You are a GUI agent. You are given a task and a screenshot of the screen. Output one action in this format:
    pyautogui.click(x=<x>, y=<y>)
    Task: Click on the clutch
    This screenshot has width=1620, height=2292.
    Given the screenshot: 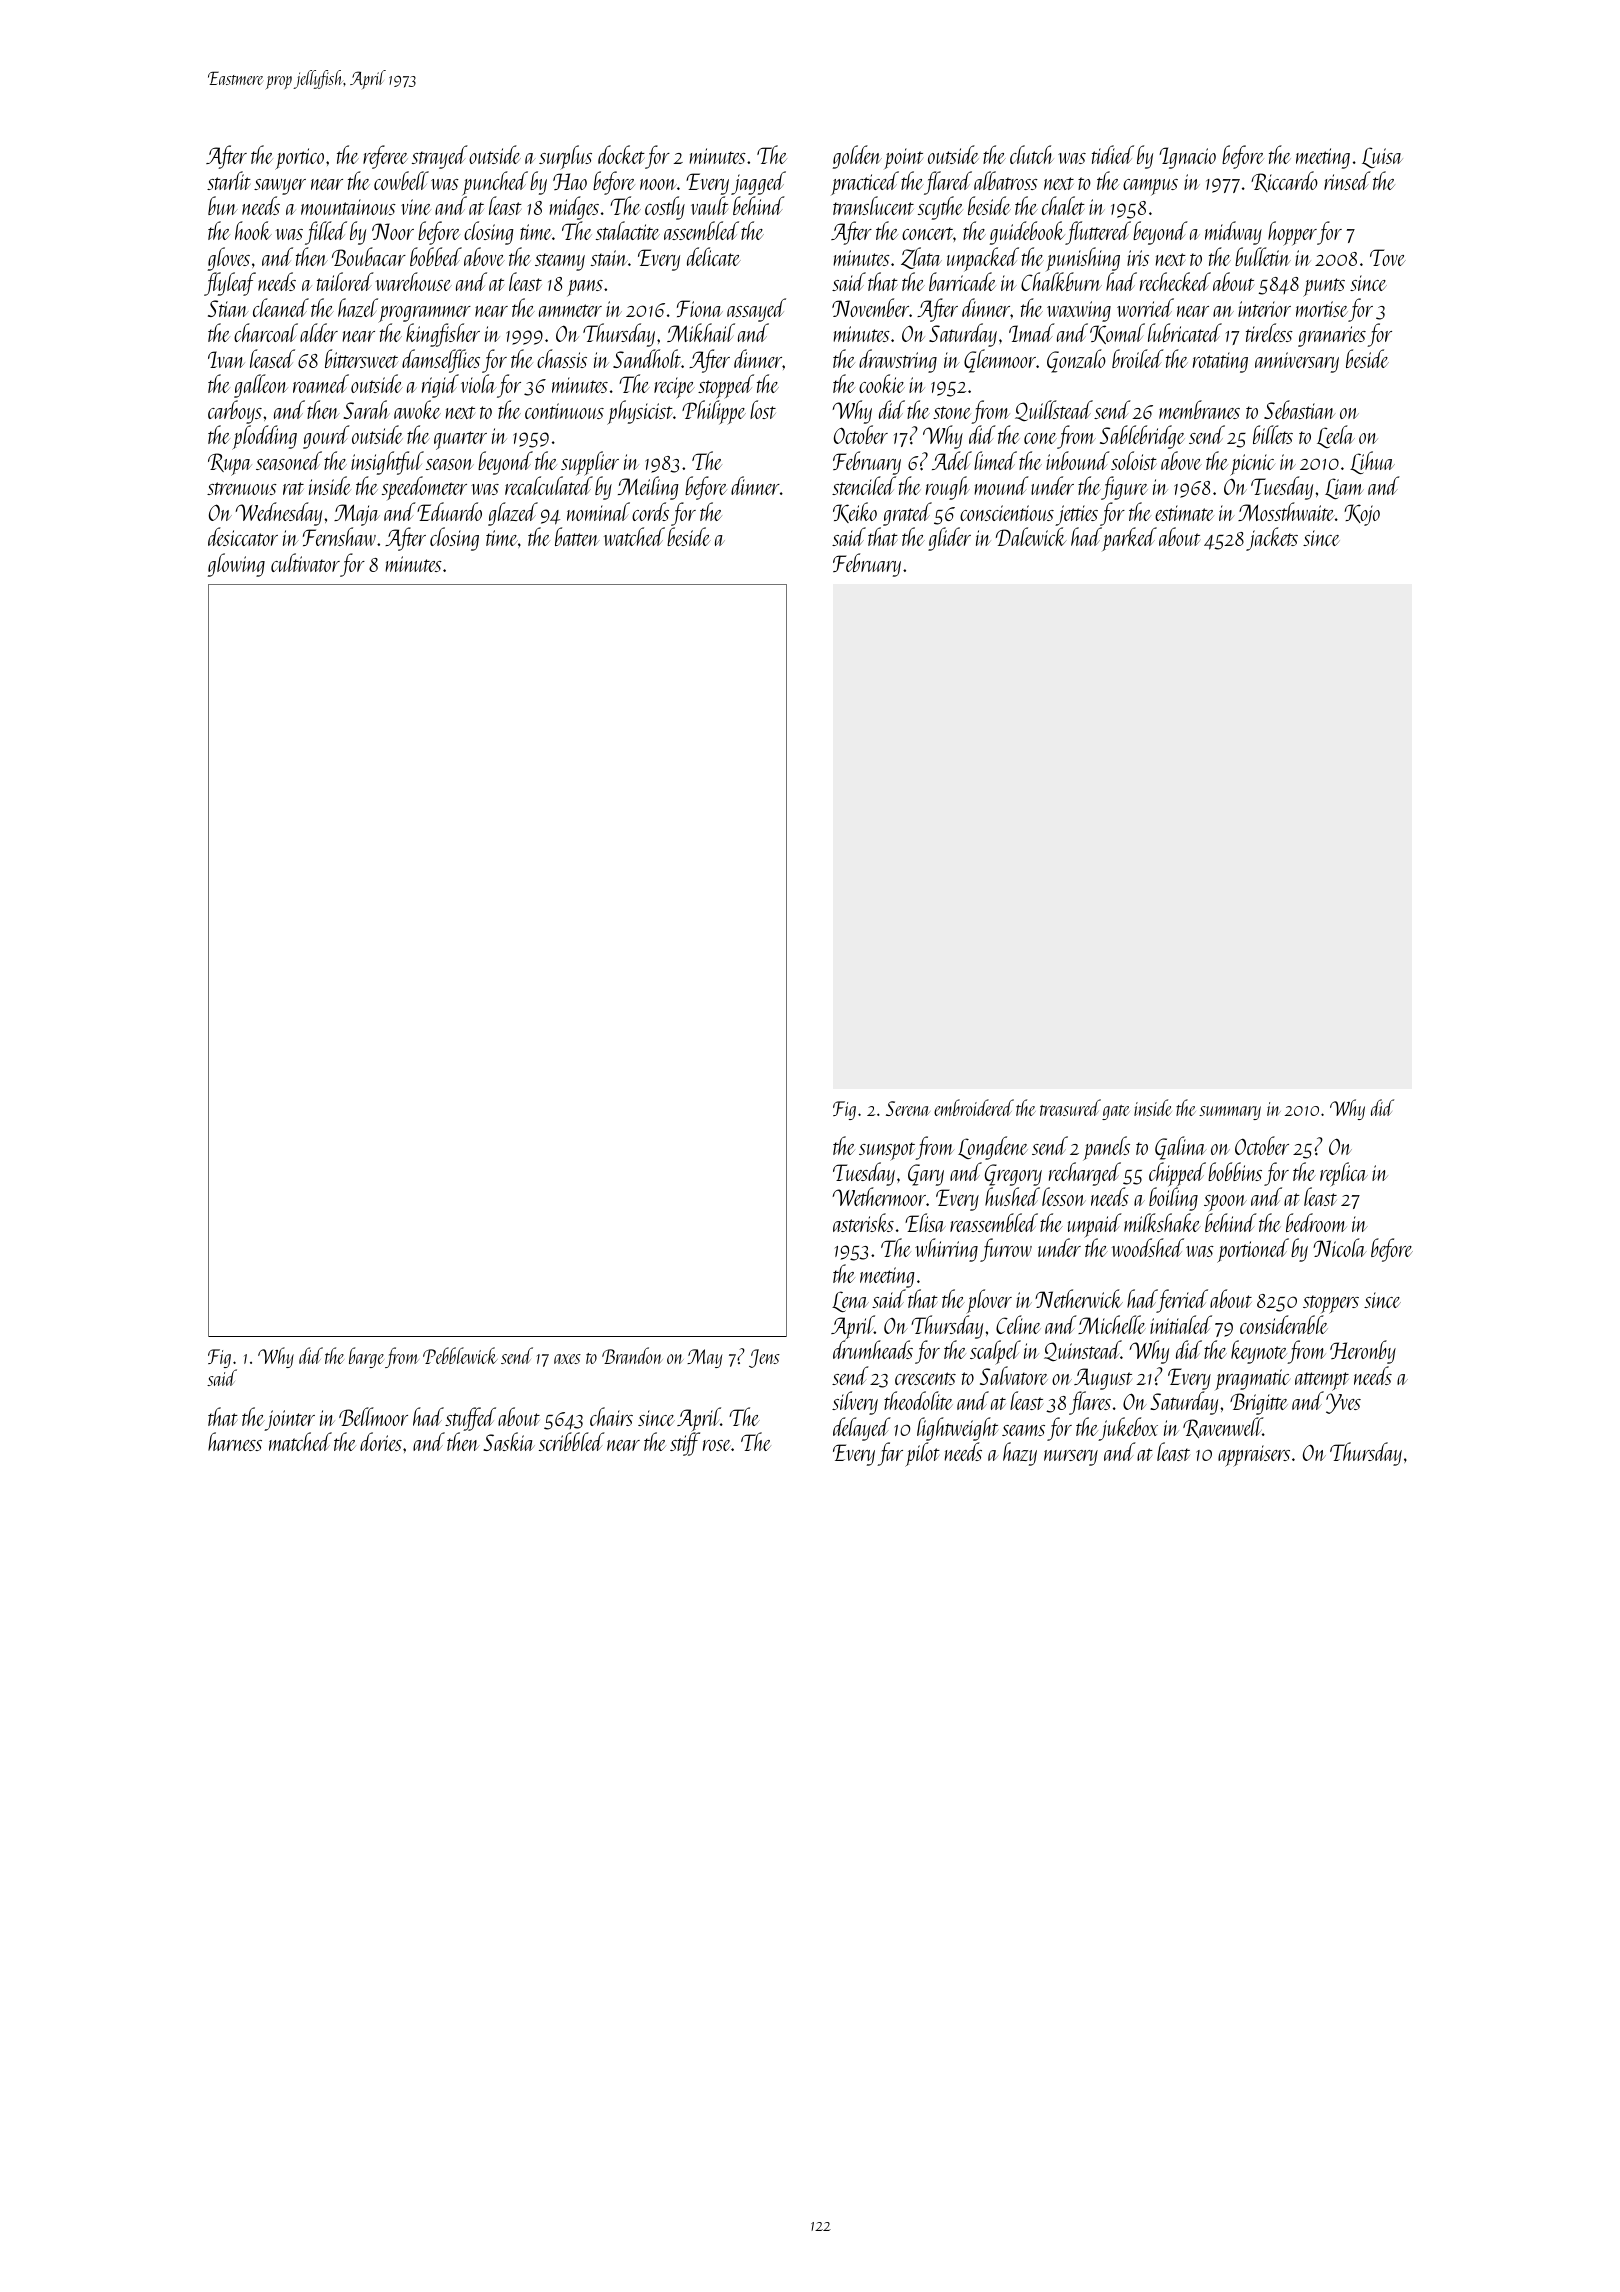 What is the action you would take?
    pyautogui.click(x=1032, y=154)
